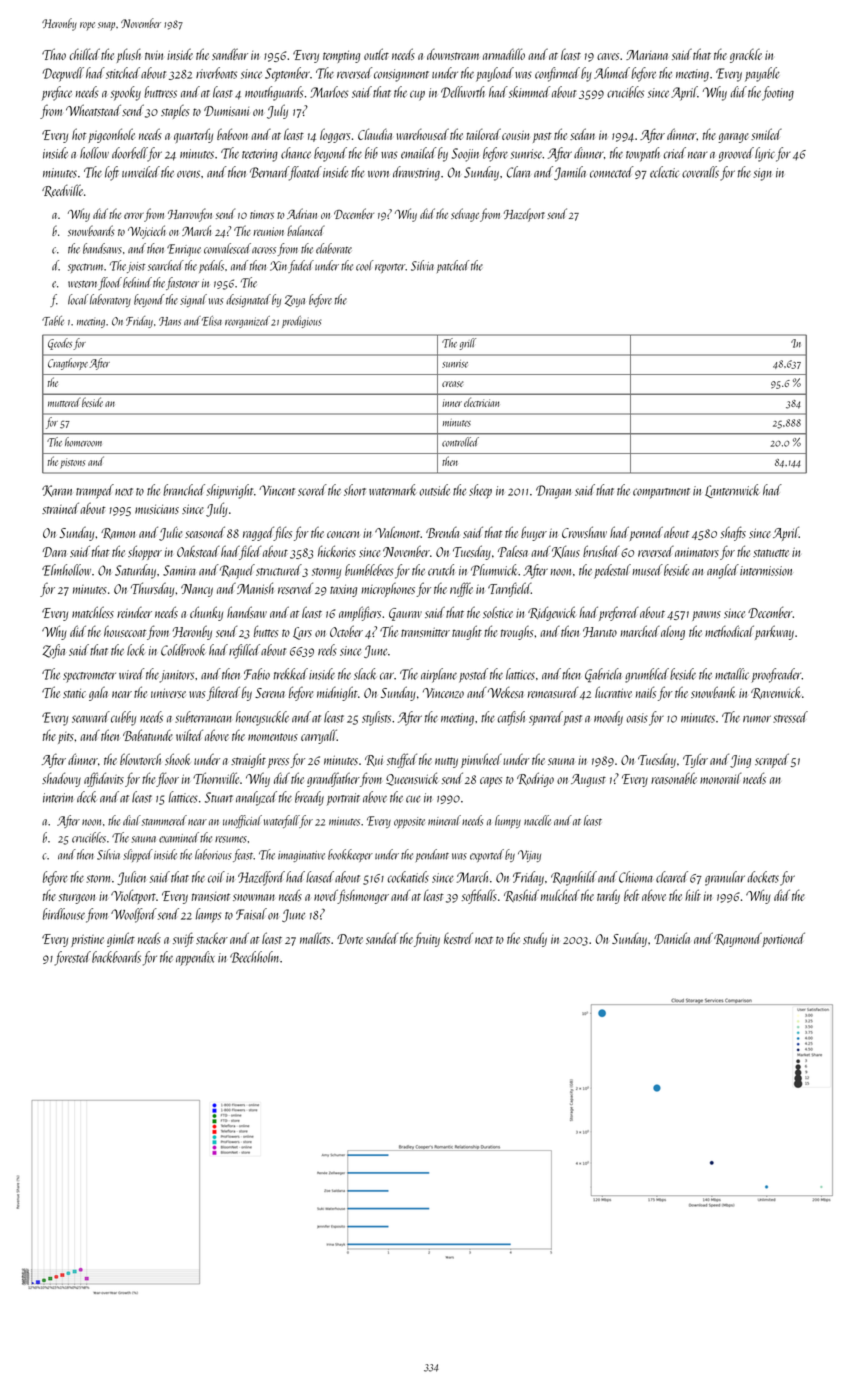  I want to click on bready, so click(309, 798).
